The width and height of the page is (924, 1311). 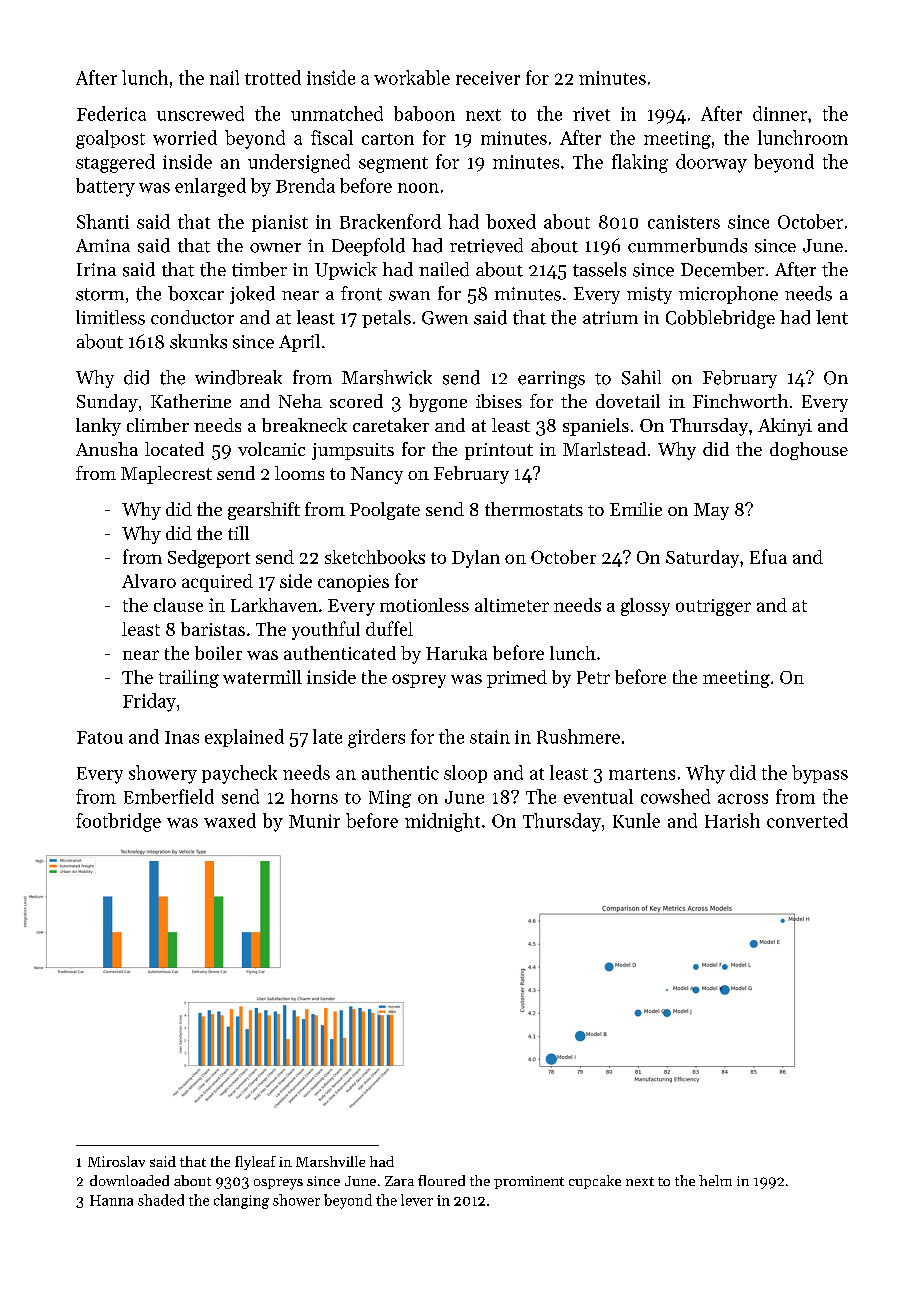 What do you see at coordinates (640, 163) in the page?
I see `flaking` at bounding box center [640, 163].
